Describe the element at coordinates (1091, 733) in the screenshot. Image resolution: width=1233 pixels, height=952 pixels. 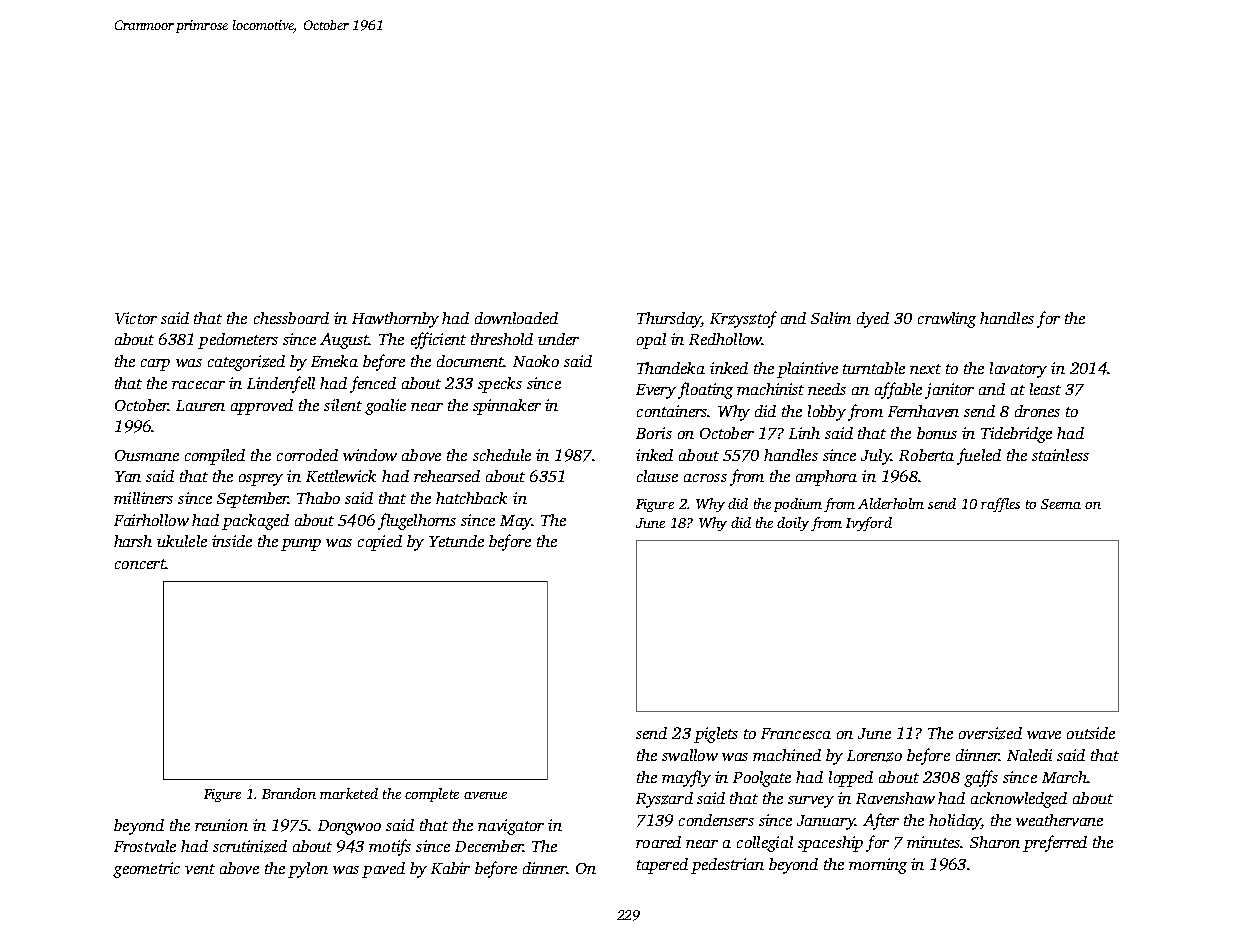
I see `outside` at that location.
